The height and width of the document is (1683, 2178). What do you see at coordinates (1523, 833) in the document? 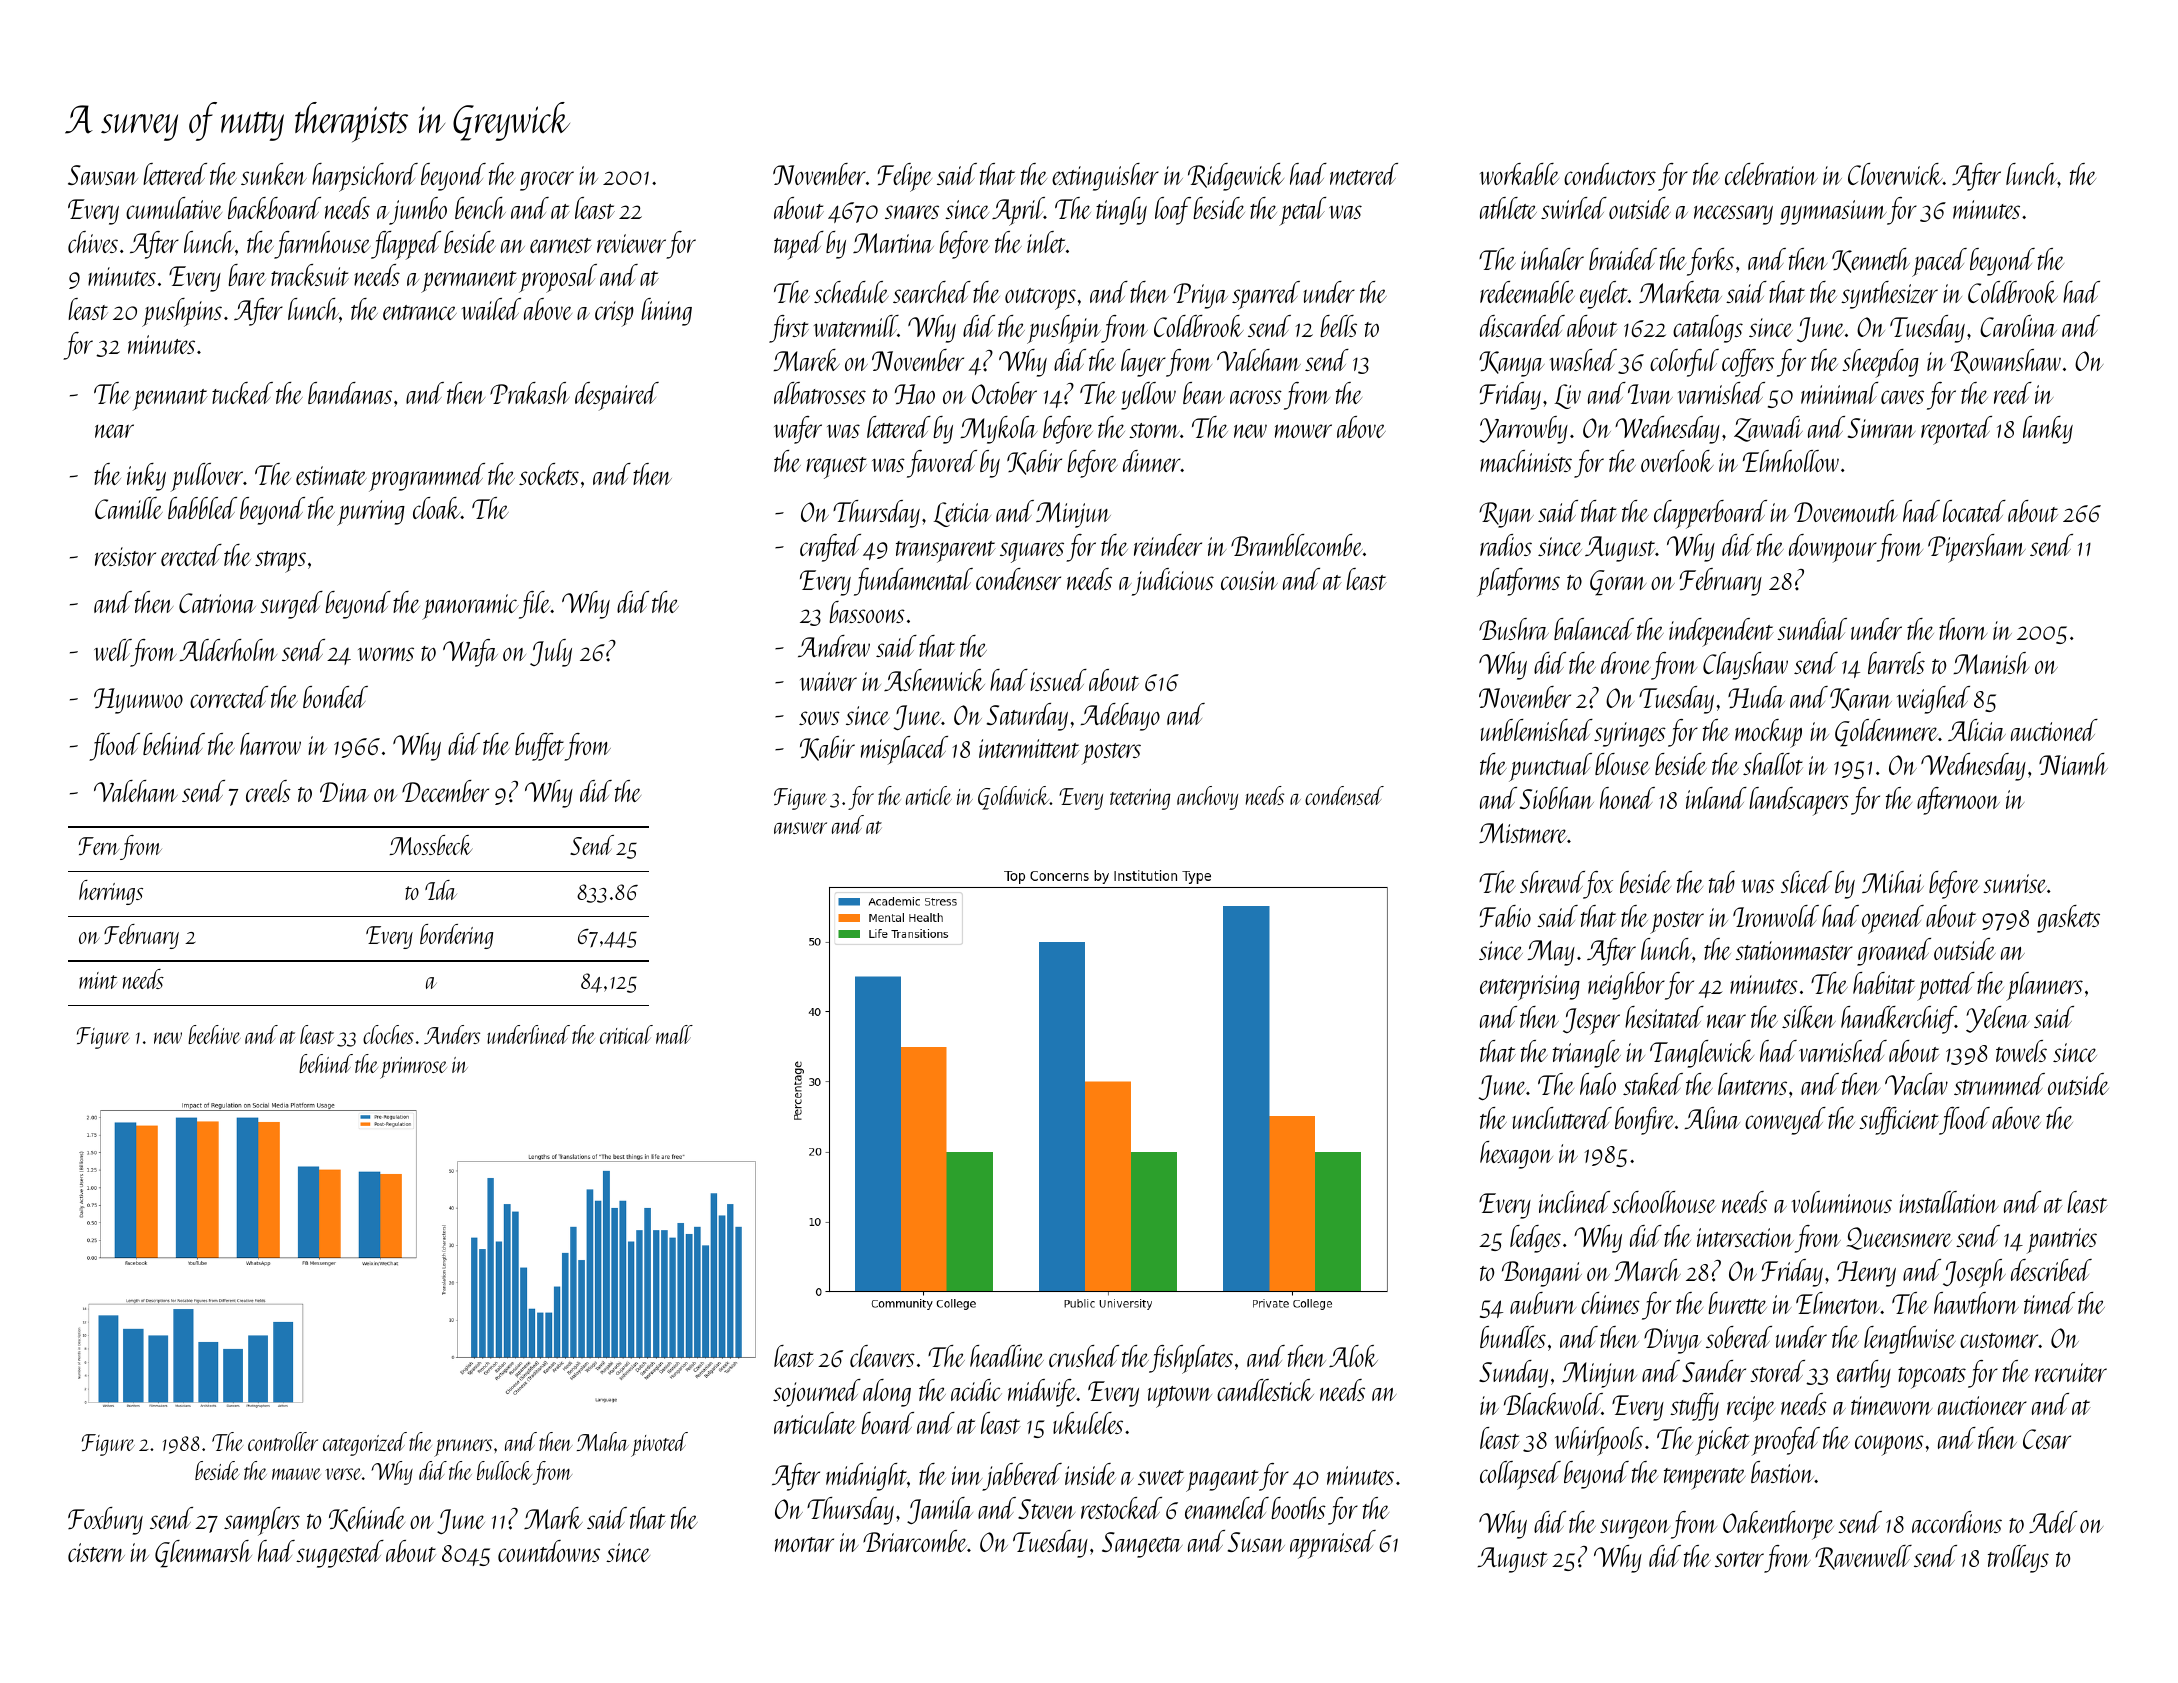
I see `Mistmere` at bounding box center [1523, 833].
